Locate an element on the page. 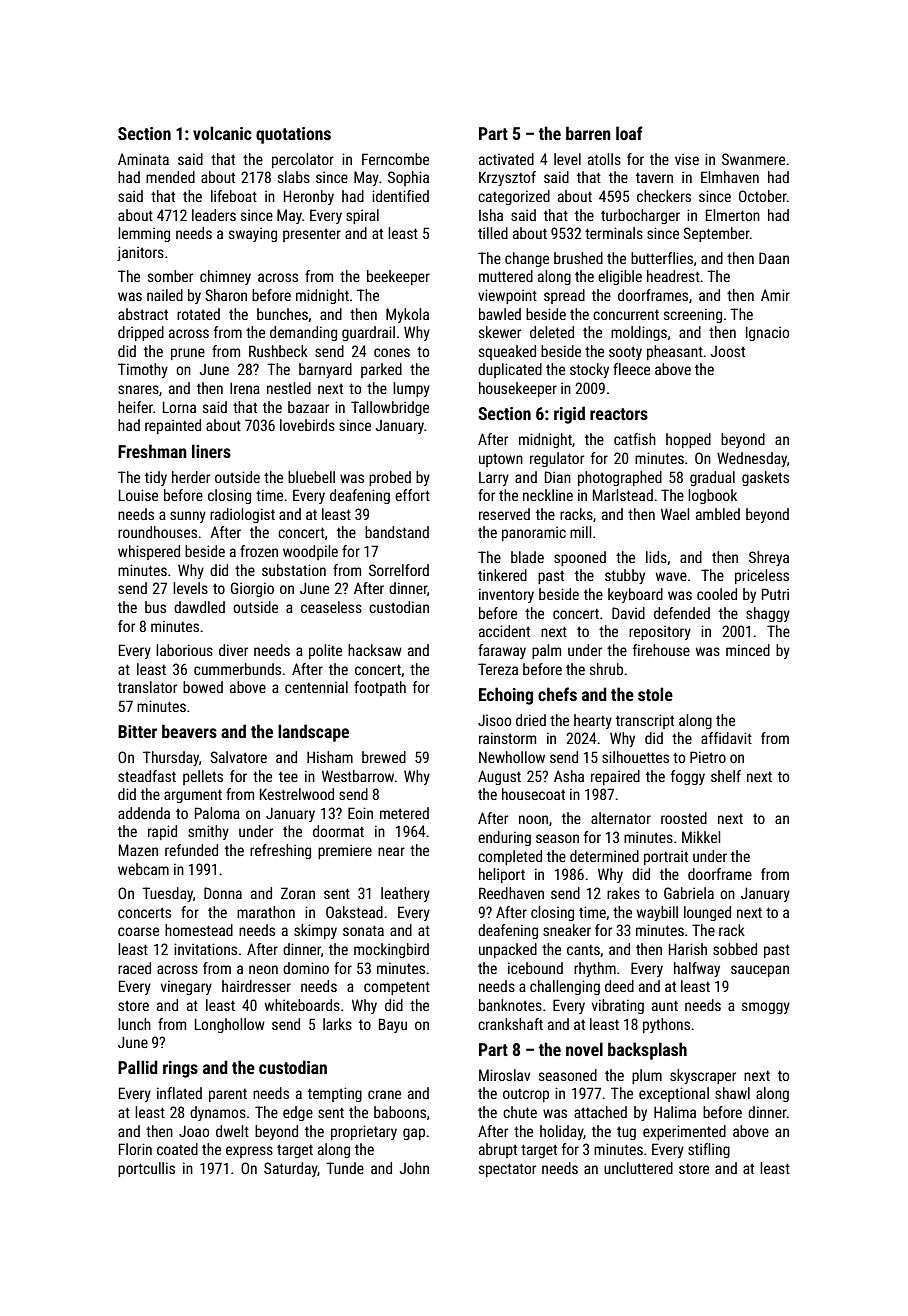 The image size is (908, 1316). quotations is located at coordinates (293, 135).
